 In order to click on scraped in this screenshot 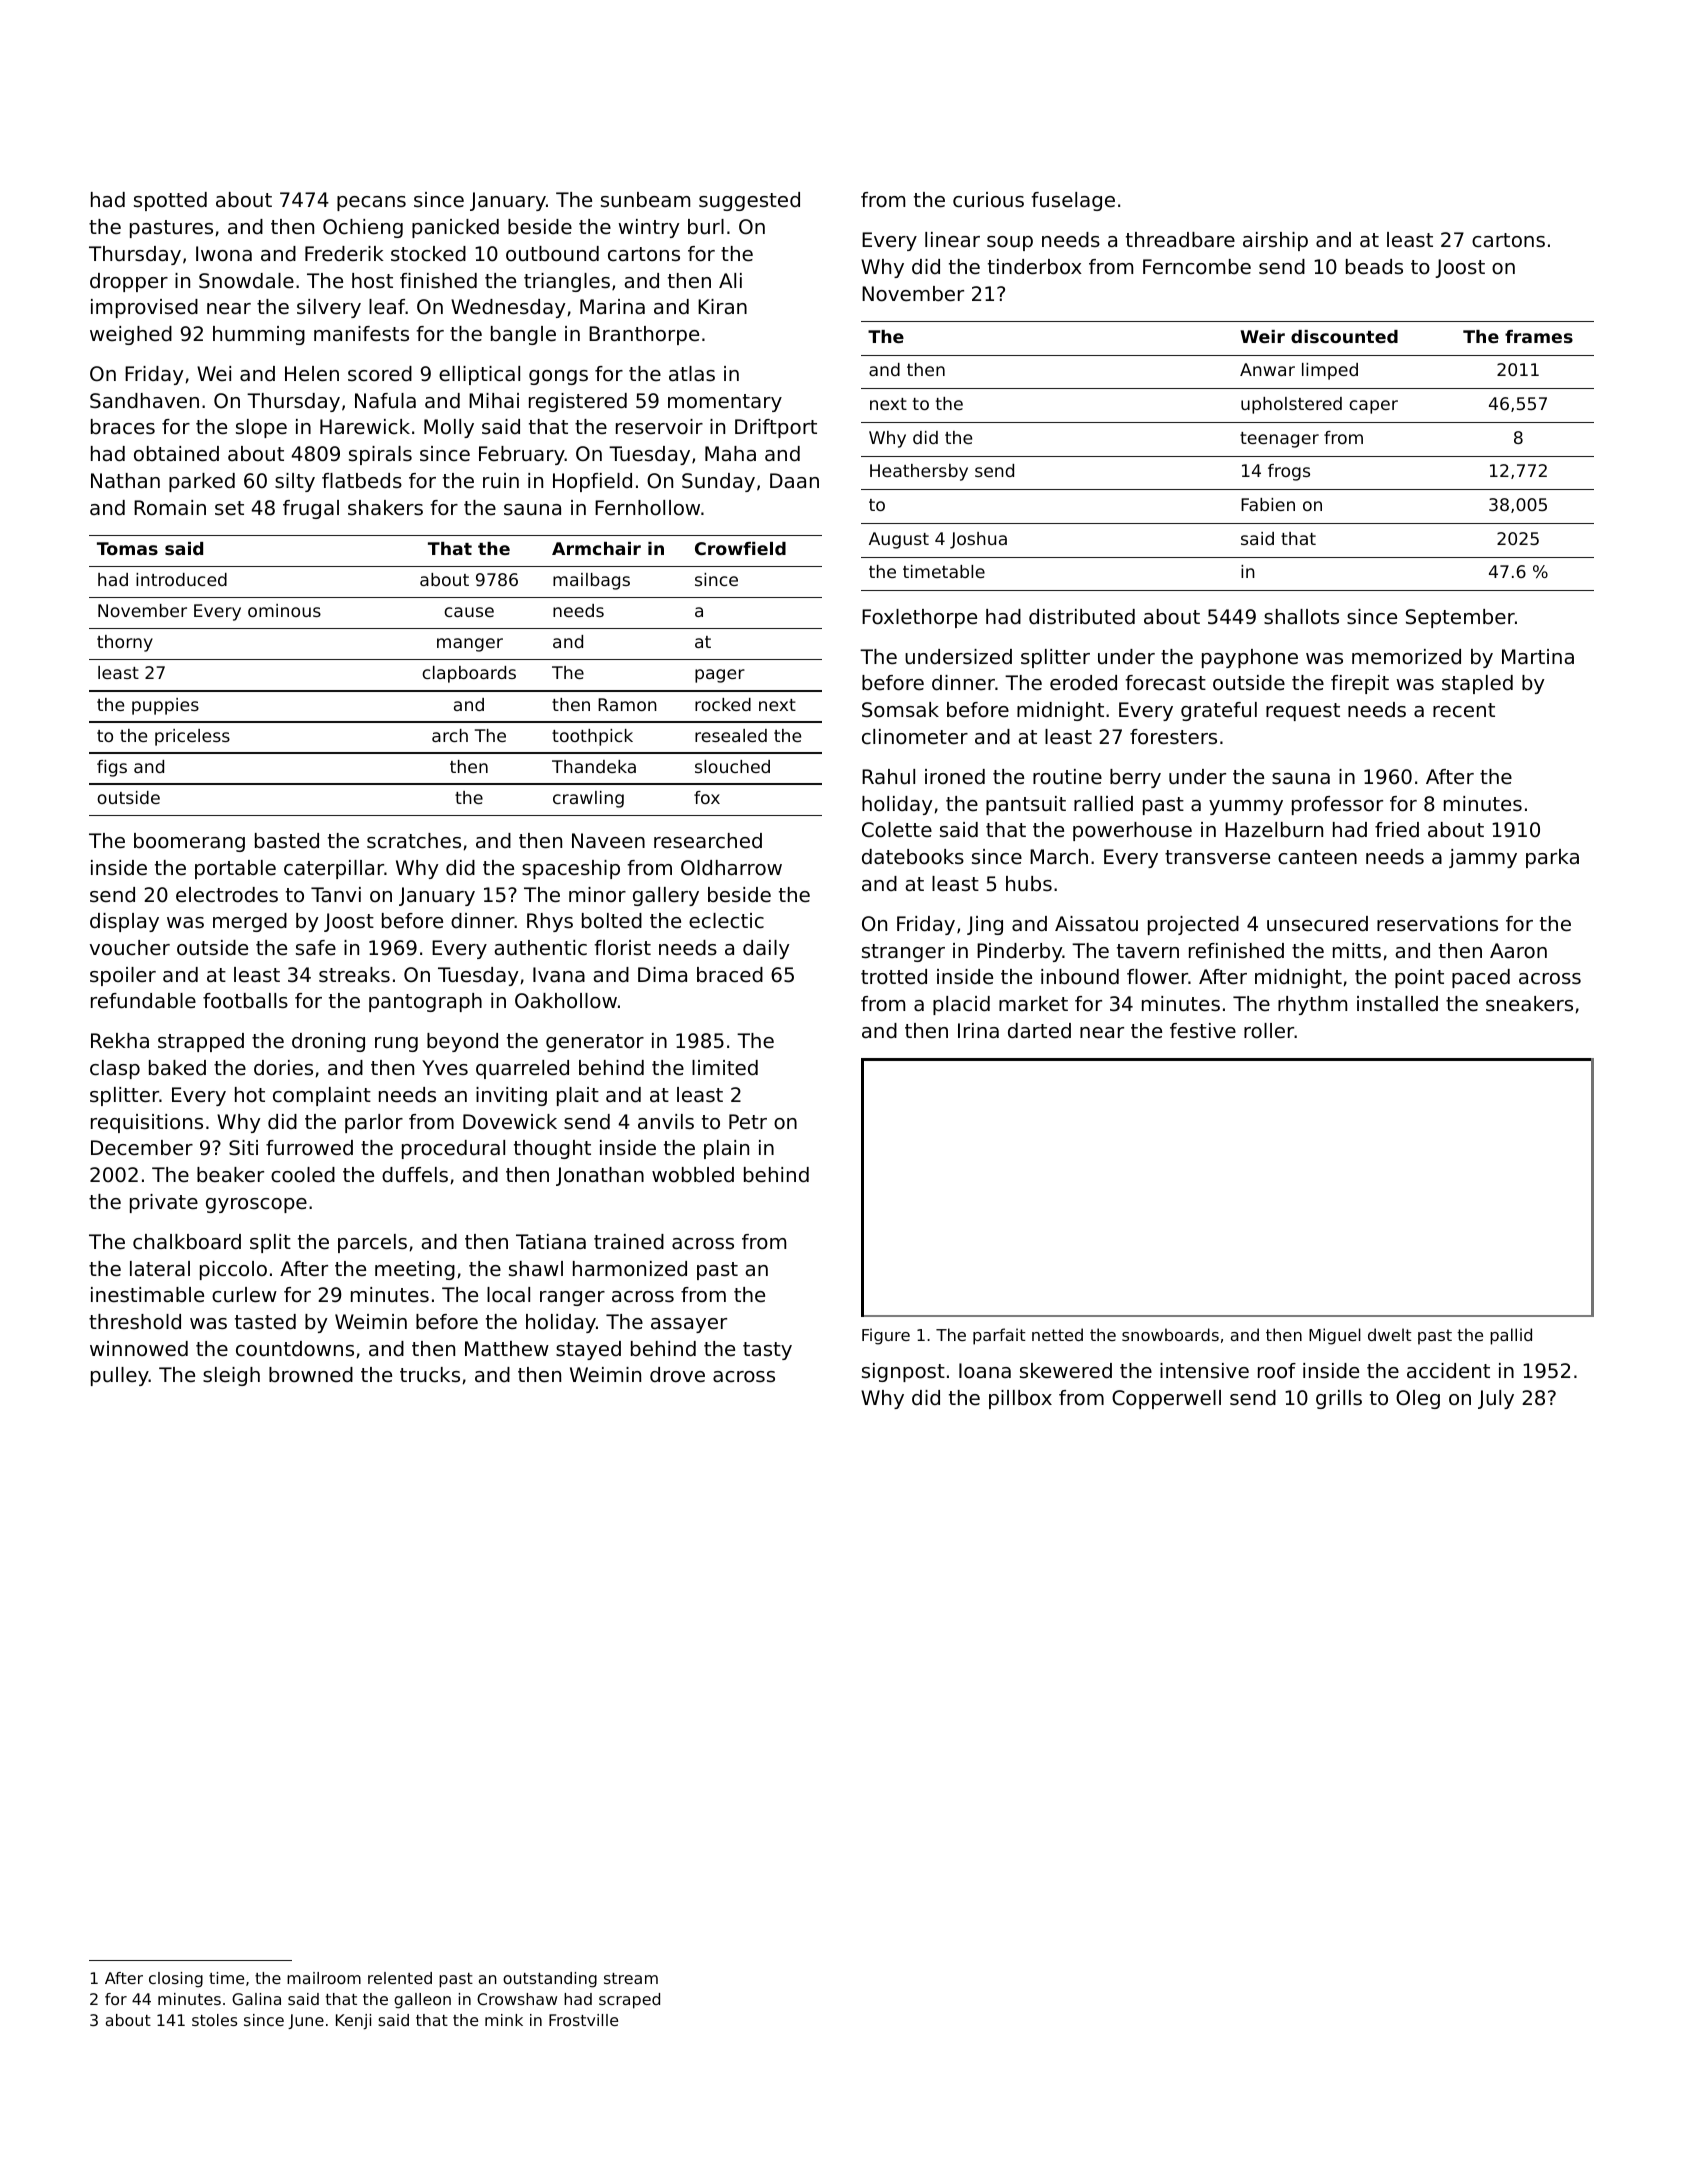, I will do `click(629, 2001)`.
